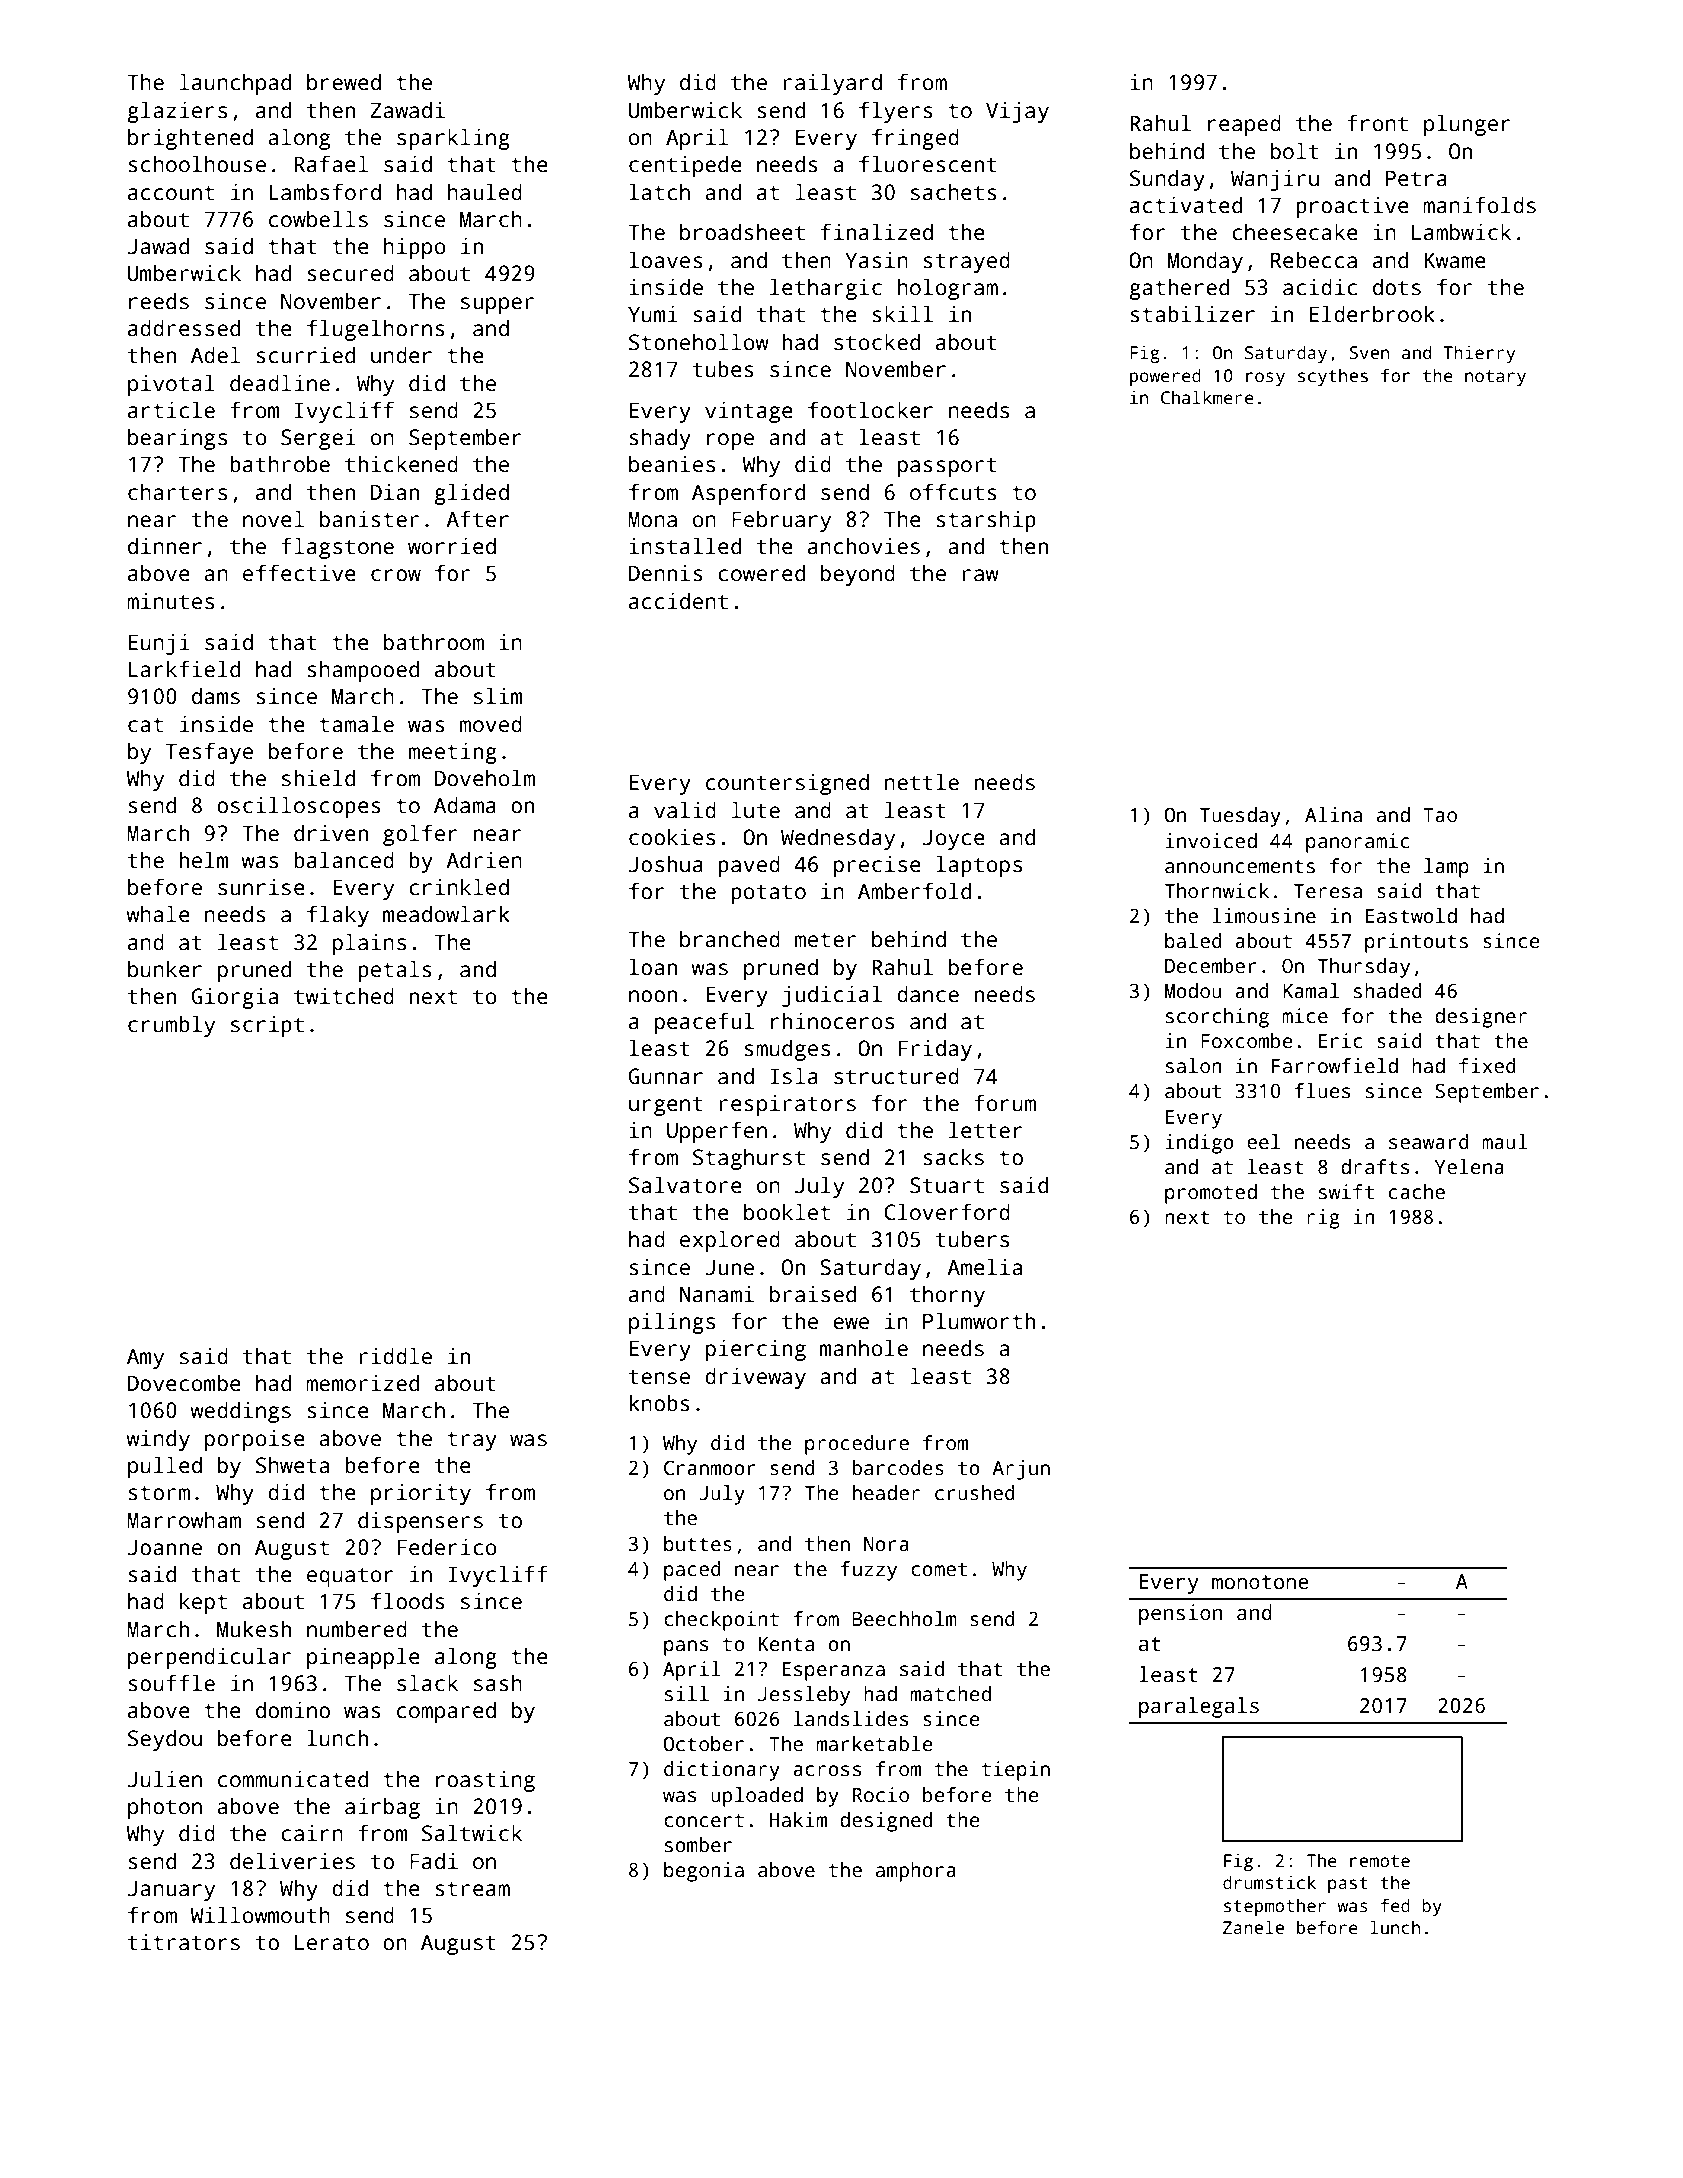 The image size is (1683, 2178). Describe the element at coordinates (832, 84) in the document. I see `railyard` at that location.
